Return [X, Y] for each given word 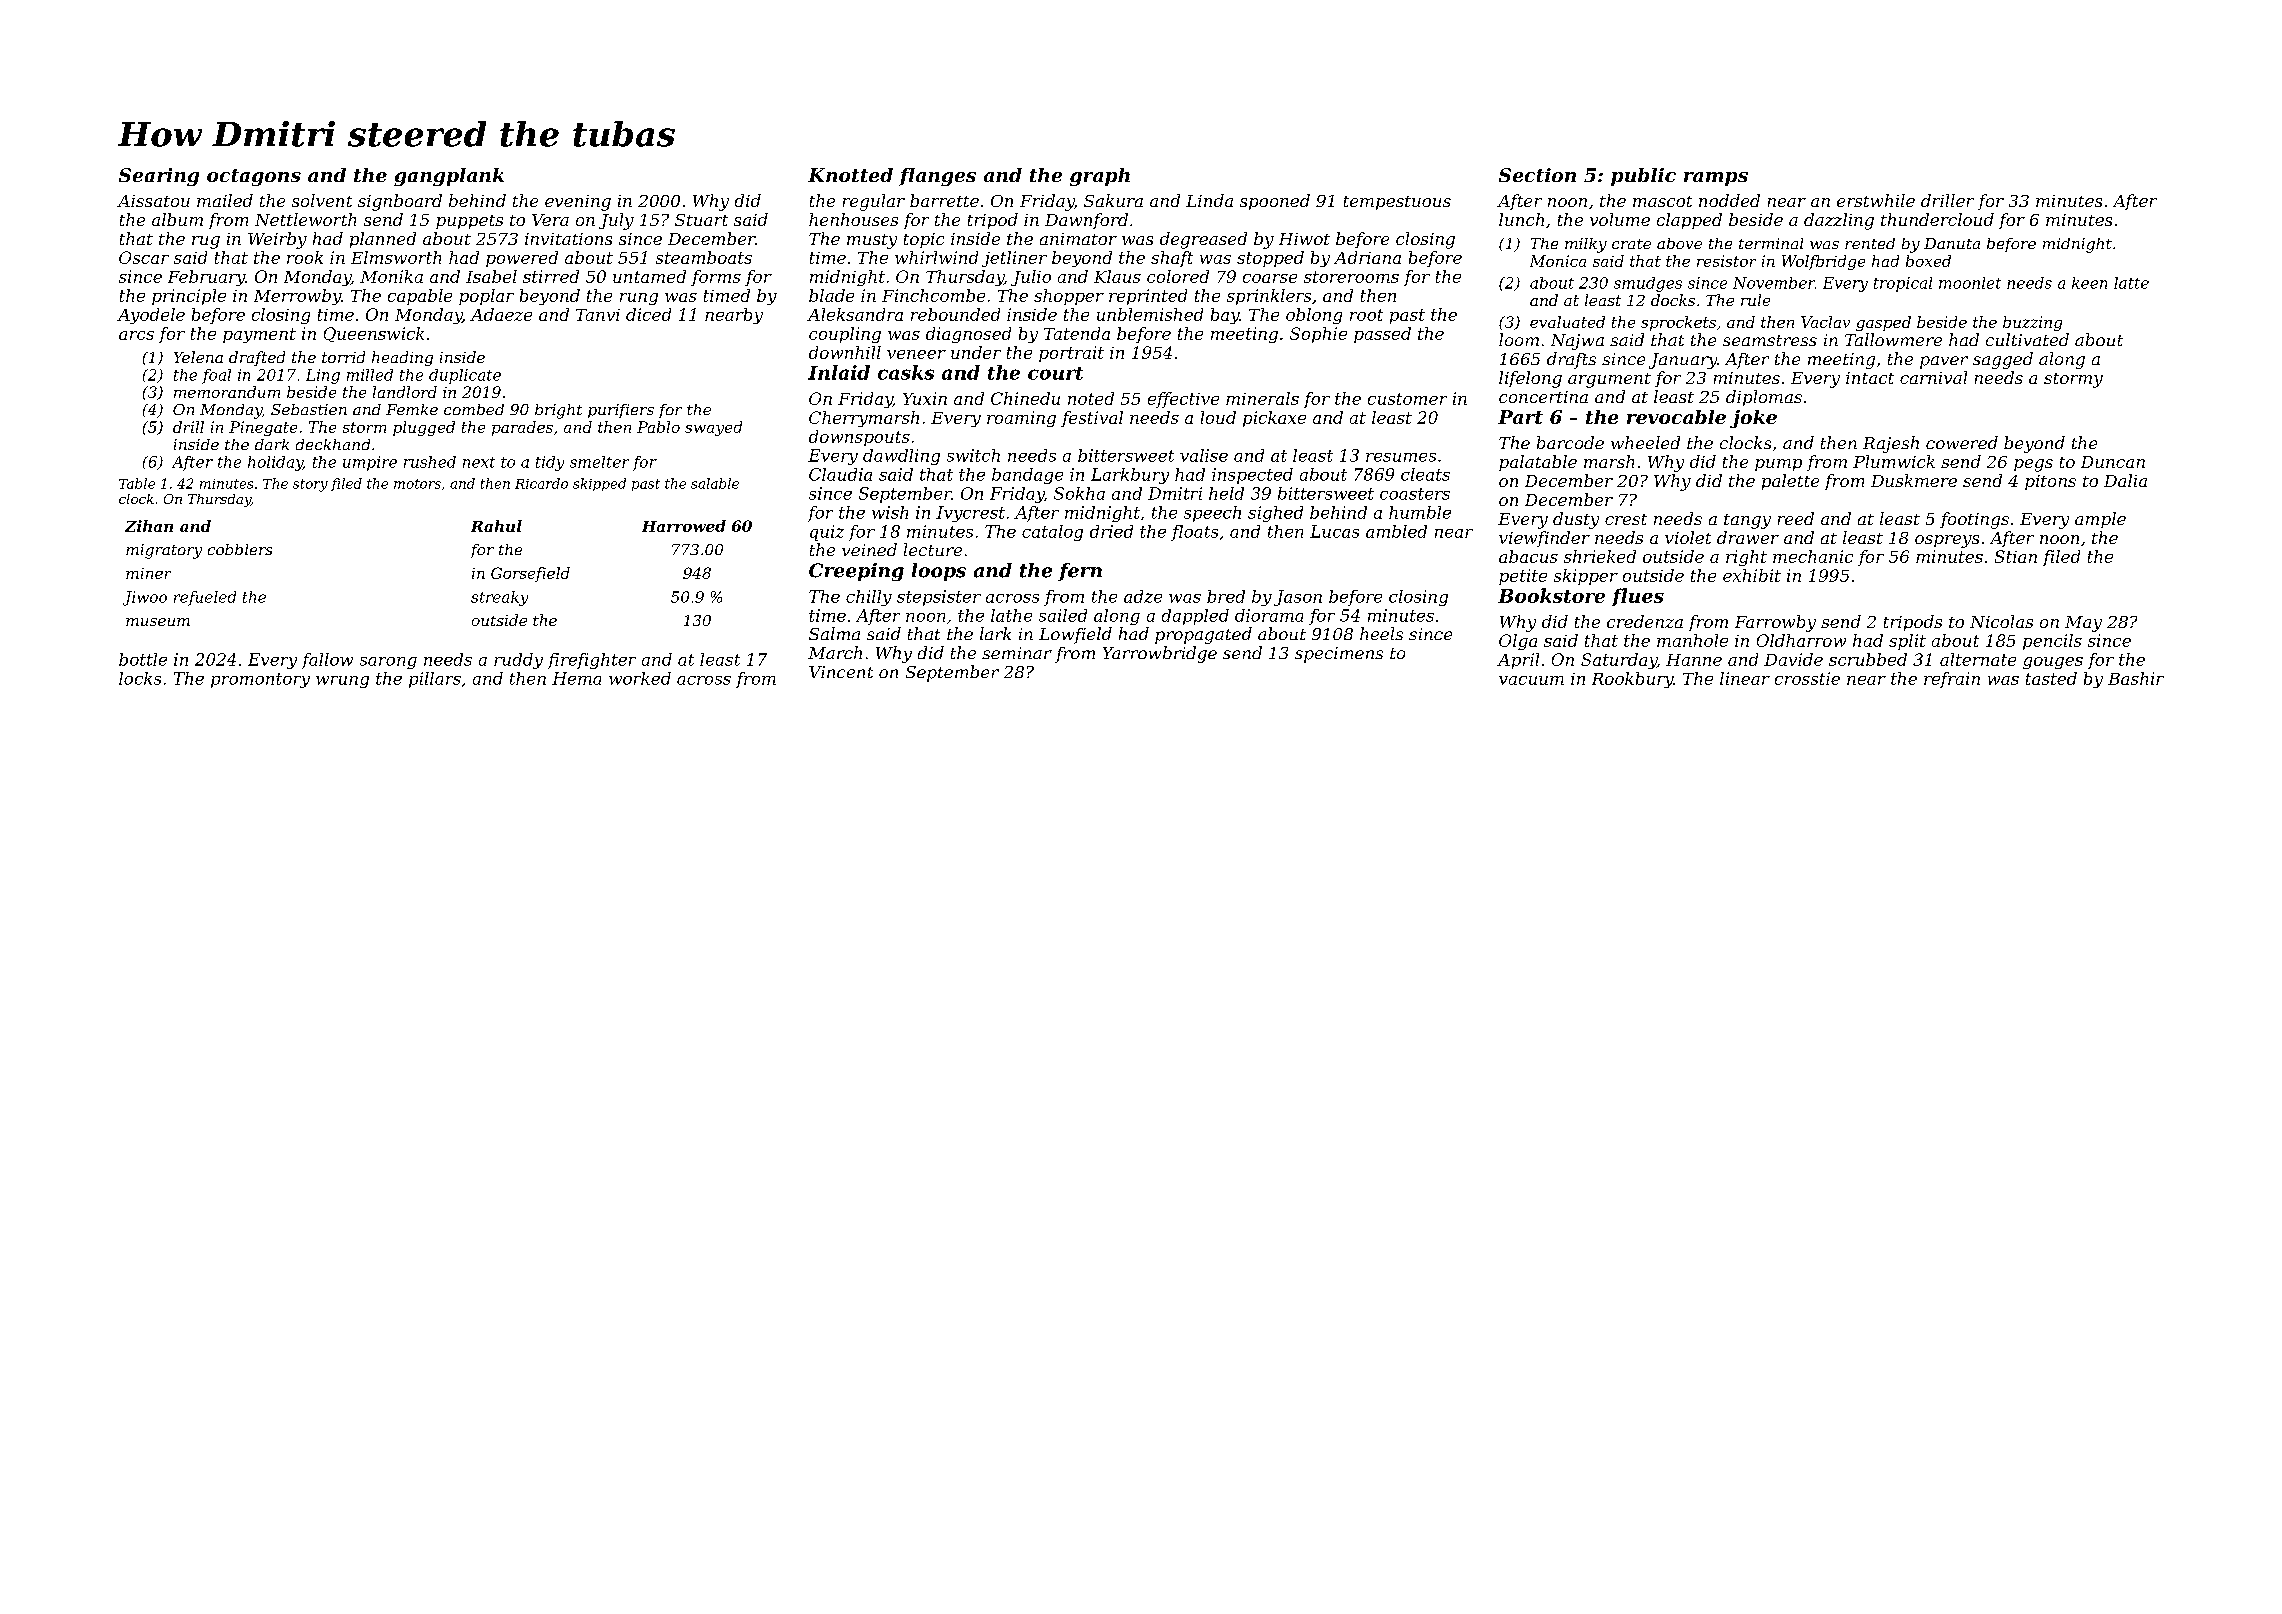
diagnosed [968, 335]
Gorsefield [530, 574]
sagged [2003, 360]
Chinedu [1025, 398]
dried [1111, 531]
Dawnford [1086, 221]
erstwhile [1876, 200]
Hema [576, 678]
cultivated [2027, 339]
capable [420, 297]
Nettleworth [305, 219]
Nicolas [2001, 621]
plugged [424, 428]
